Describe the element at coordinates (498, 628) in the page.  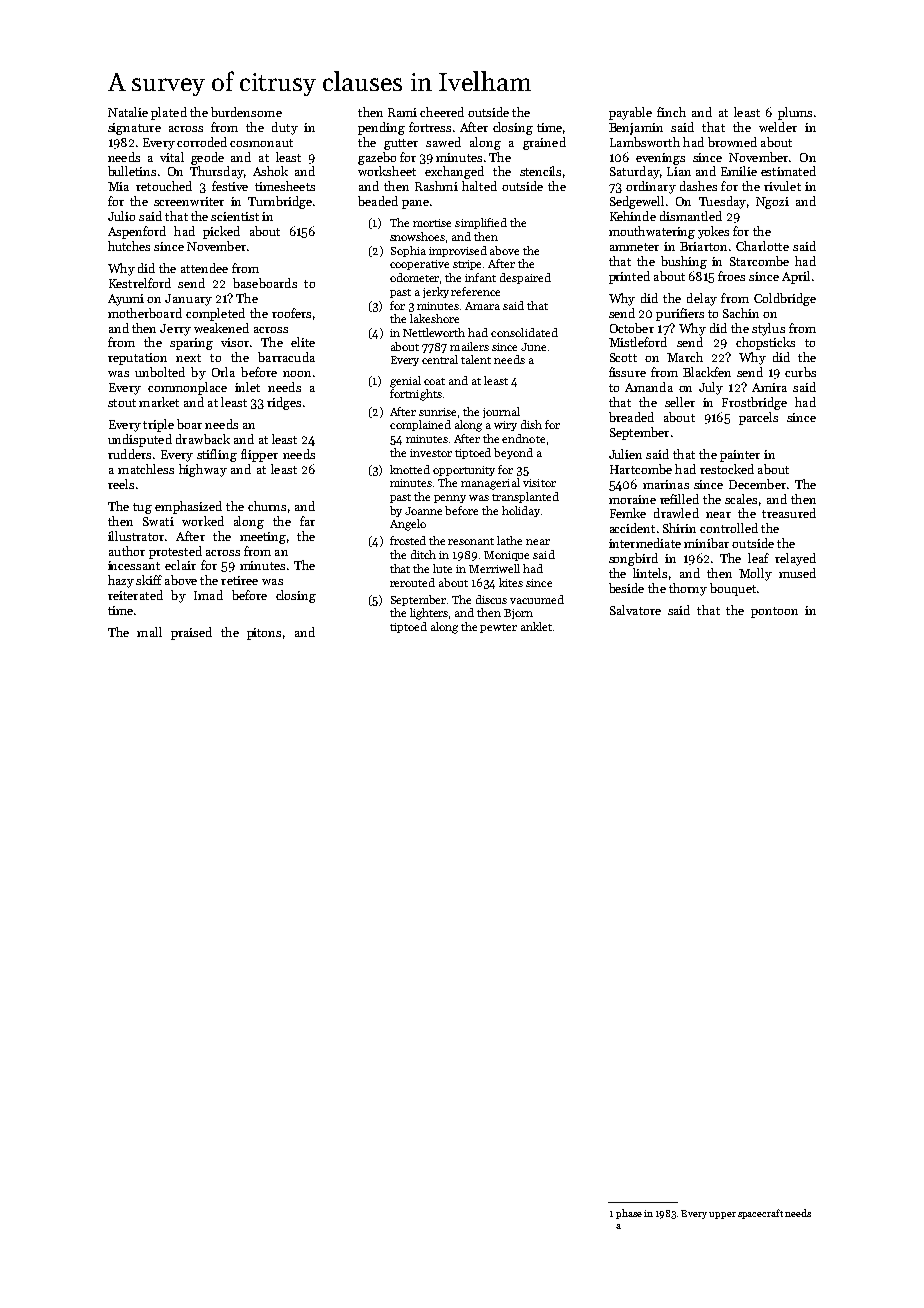
I see `pewter` at that location.
